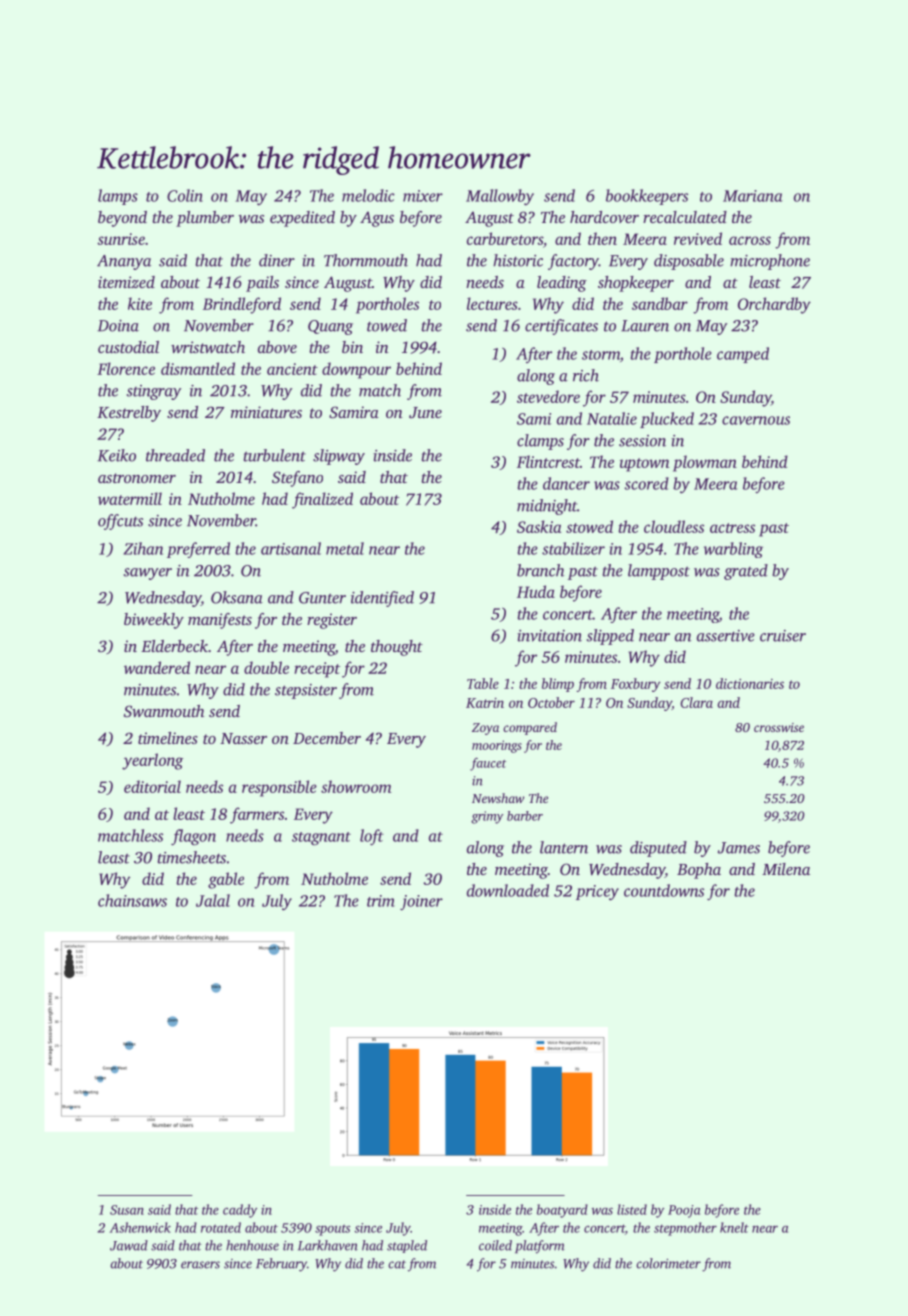 This image has width=908, height=1316. I want to click on erasers, so click(200, 1265).
